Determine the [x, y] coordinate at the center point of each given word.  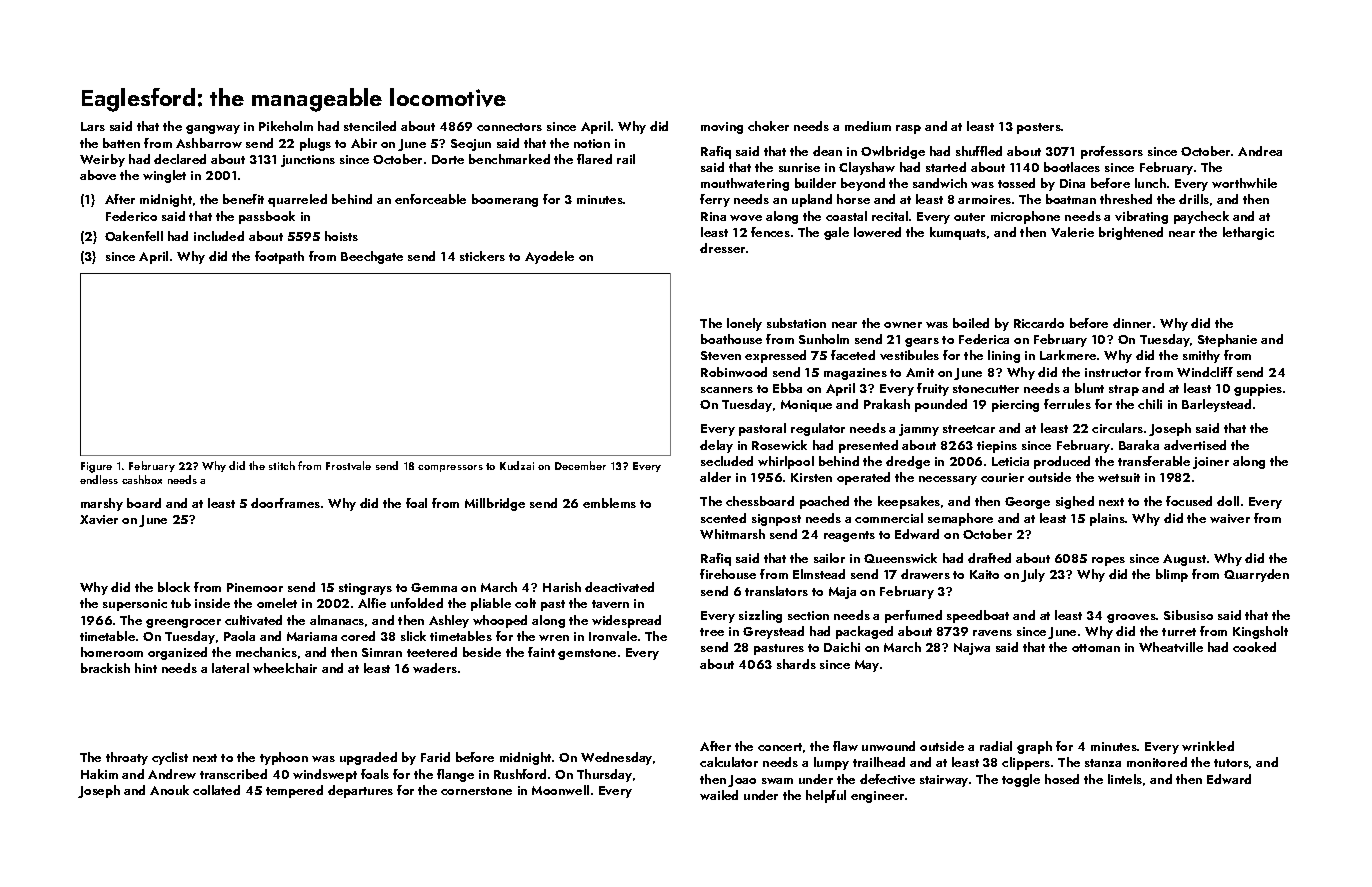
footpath [279, 257]
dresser [722, 248]
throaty [127, 758]
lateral [230, 668]
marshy [102, 504]
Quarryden [1256, 575]
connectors [509, 127]
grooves [1131, 618]
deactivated [619, 587]
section [808, 615]
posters [1039, 128]
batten [121, 143]
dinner [1132, 323]
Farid [435, 757]
